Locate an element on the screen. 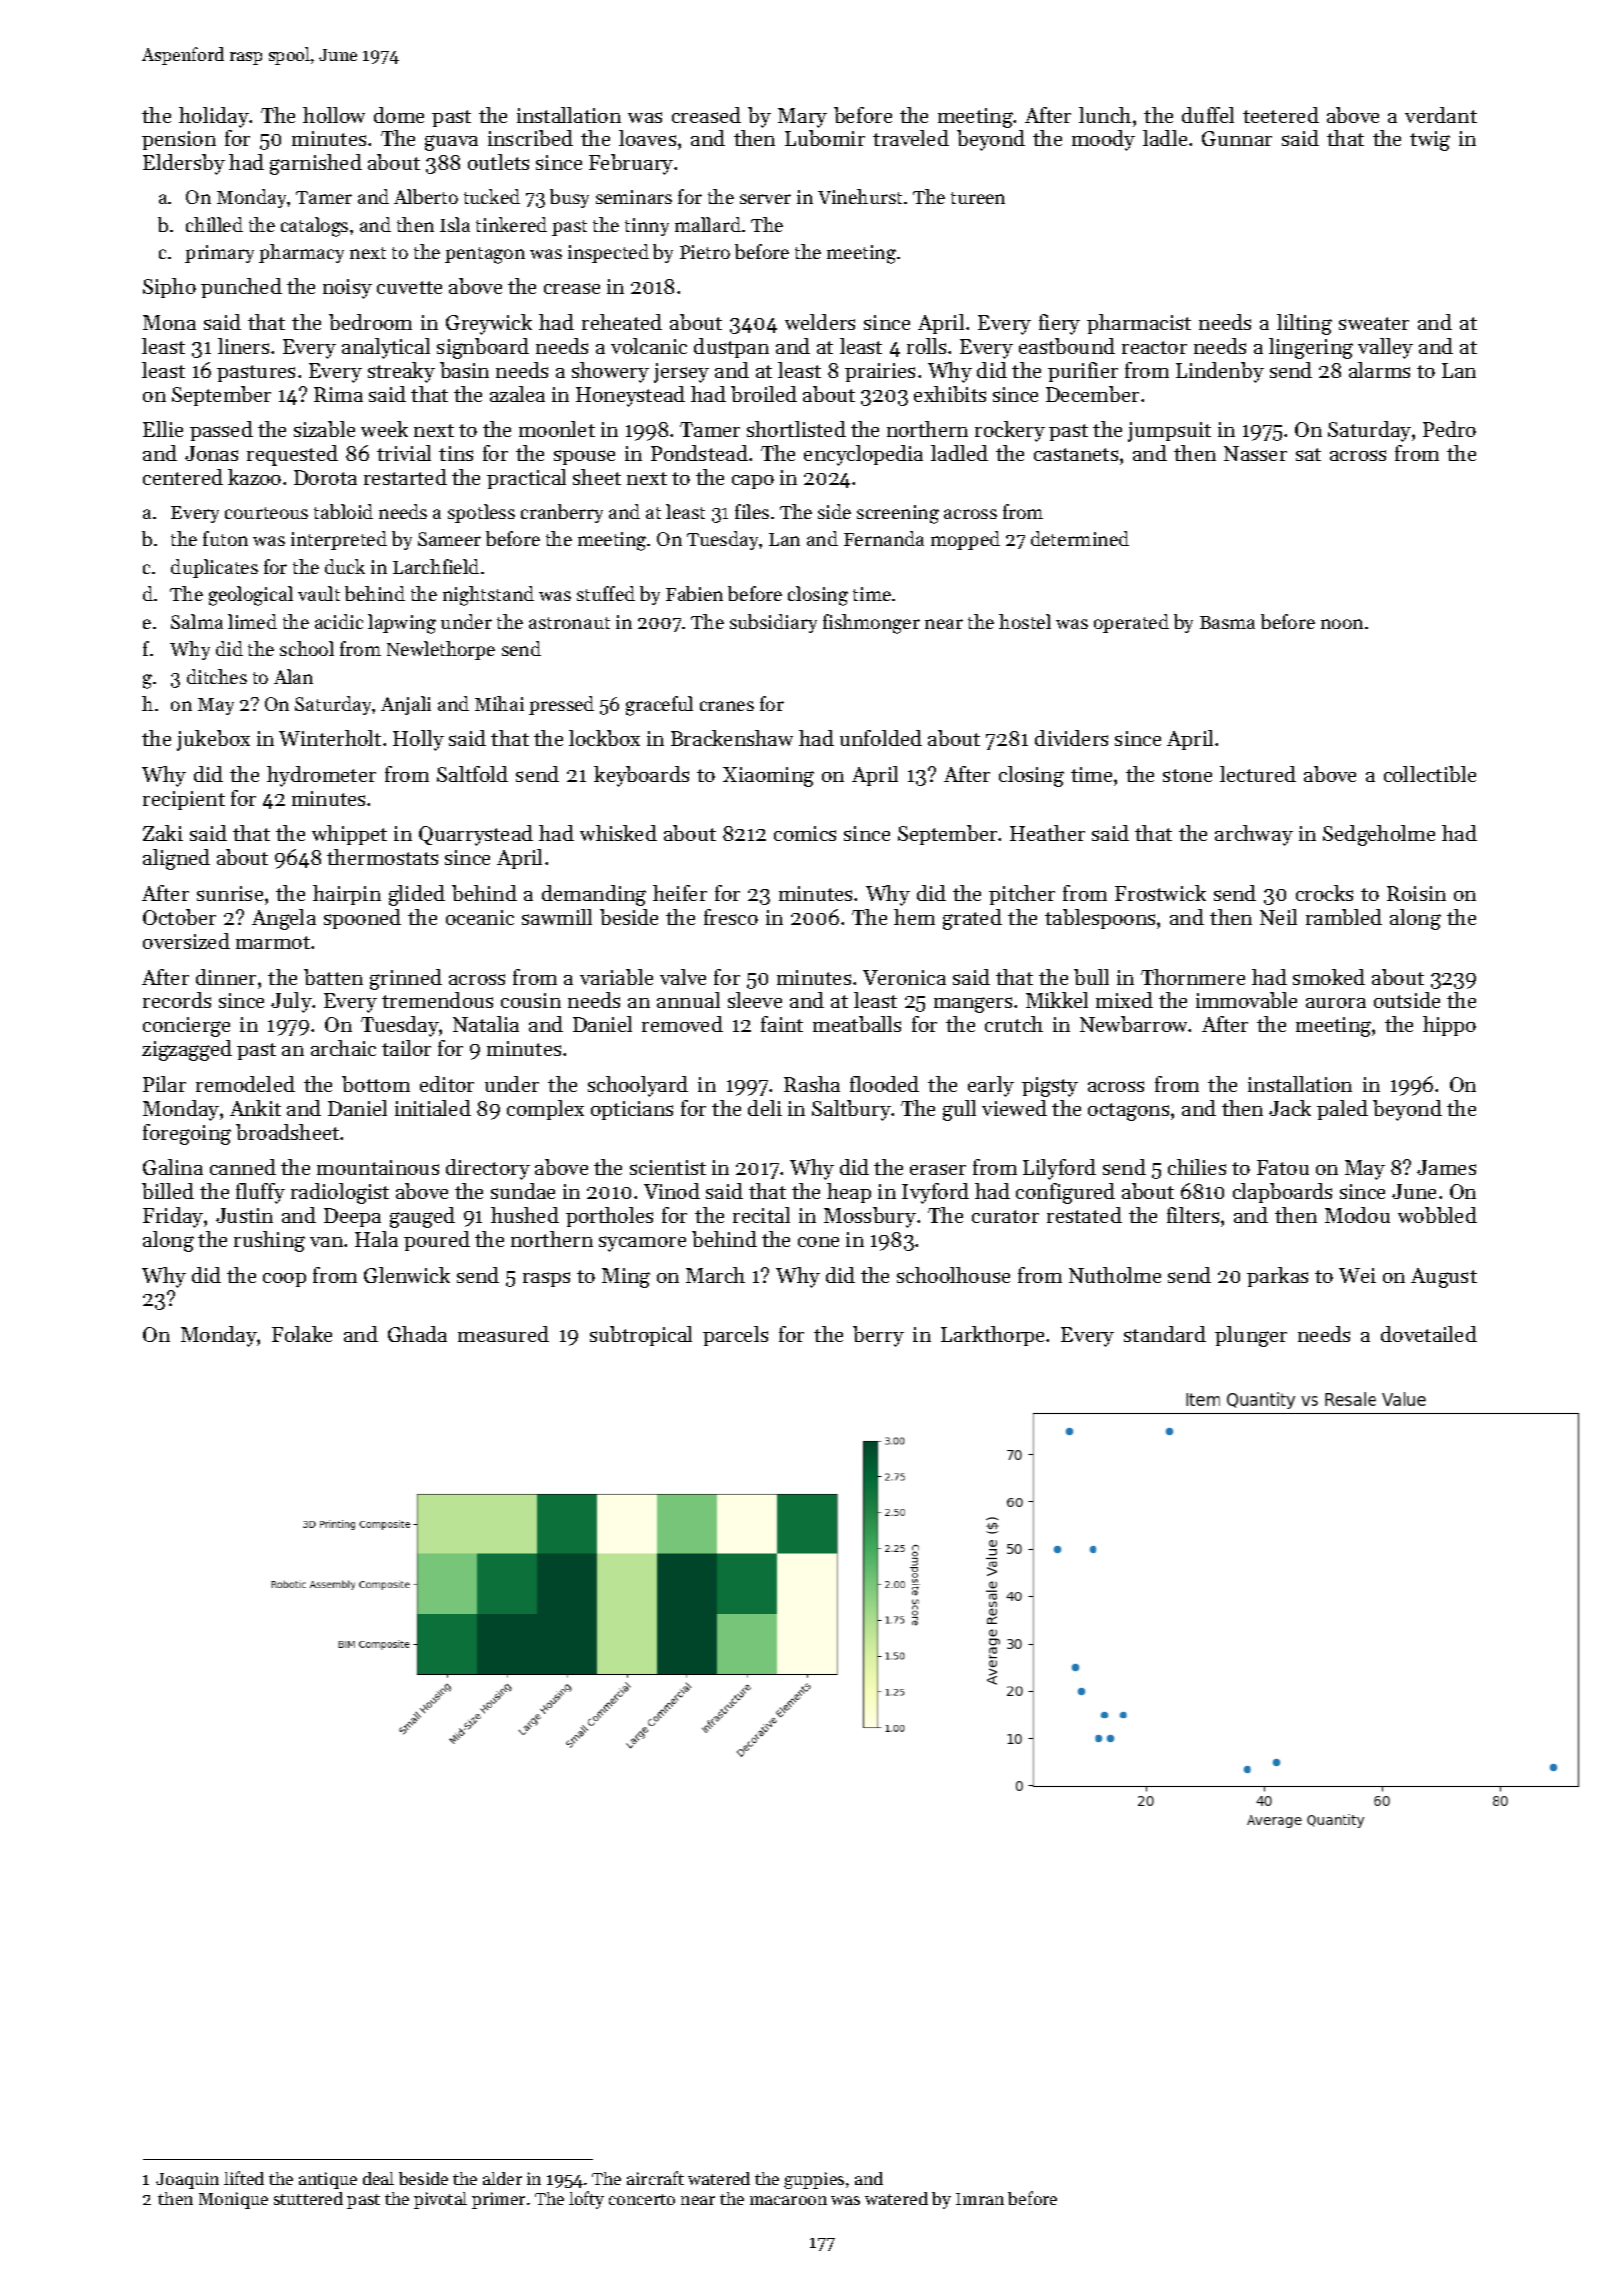 The height and width of the screenshot is (2292, 1620). Nasser is located at coordinates (1255, 453).
